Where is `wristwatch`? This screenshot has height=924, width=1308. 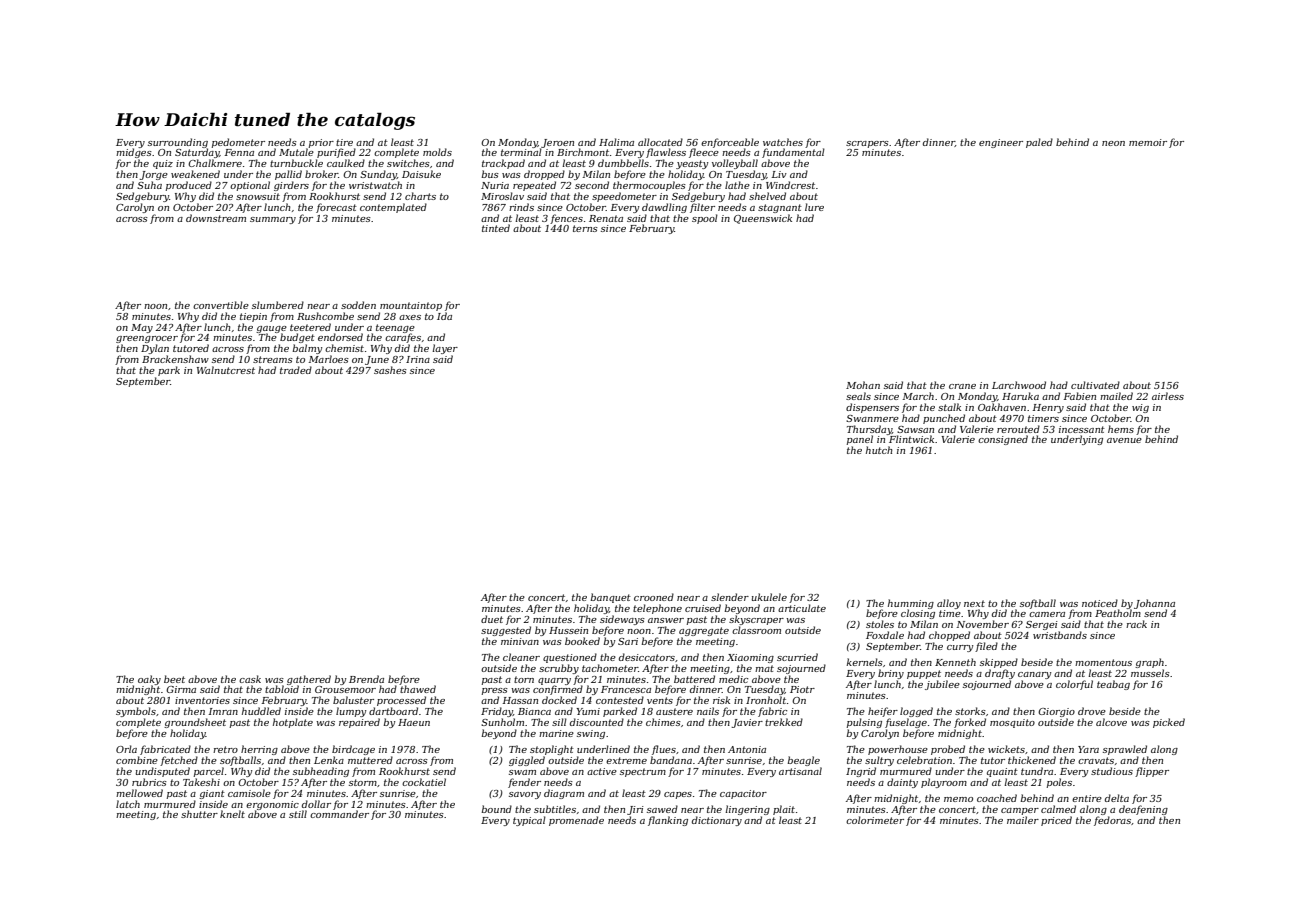 wristwatch is located at coordinates (375, 185).
